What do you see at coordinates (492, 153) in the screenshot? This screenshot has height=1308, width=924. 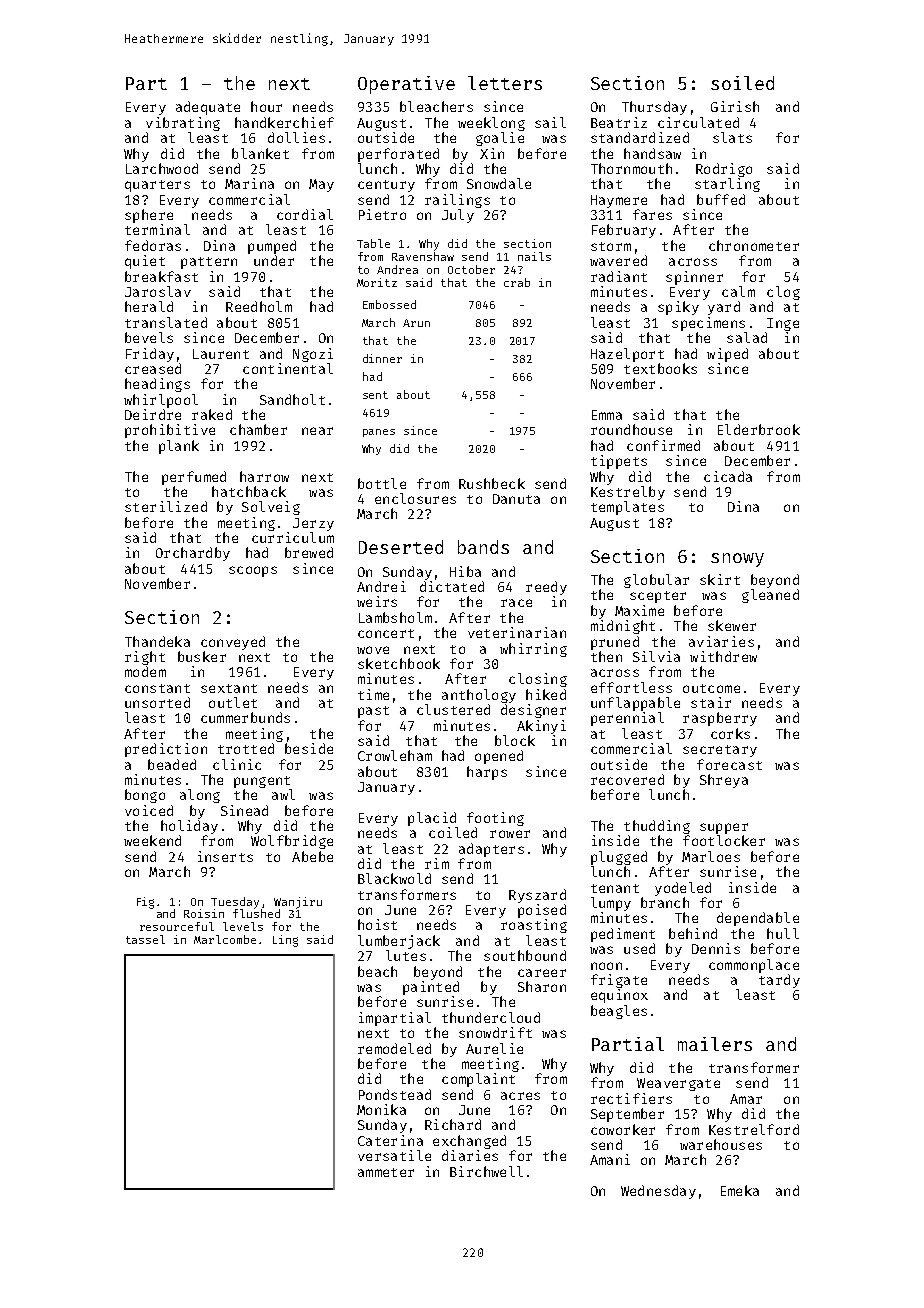 I see `Xin` at bounding box center [492, 153].
